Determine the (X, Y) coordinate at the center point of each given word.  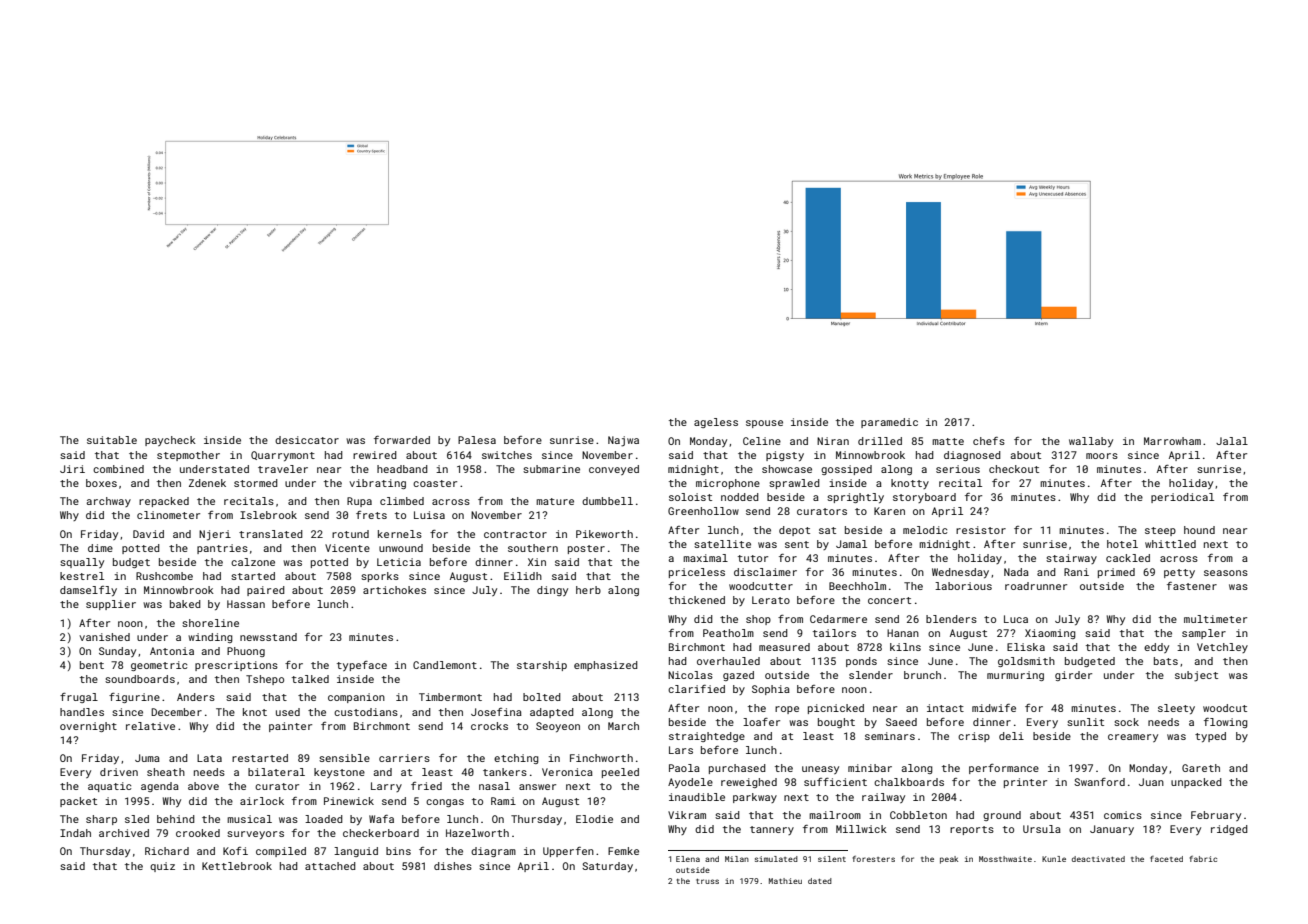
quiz (162, 867)
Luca (1016, 619)
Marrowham (1172, 441)
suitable (112, 440)
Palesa (477, 440)
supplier (111, 605)
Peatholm (728, 633)
